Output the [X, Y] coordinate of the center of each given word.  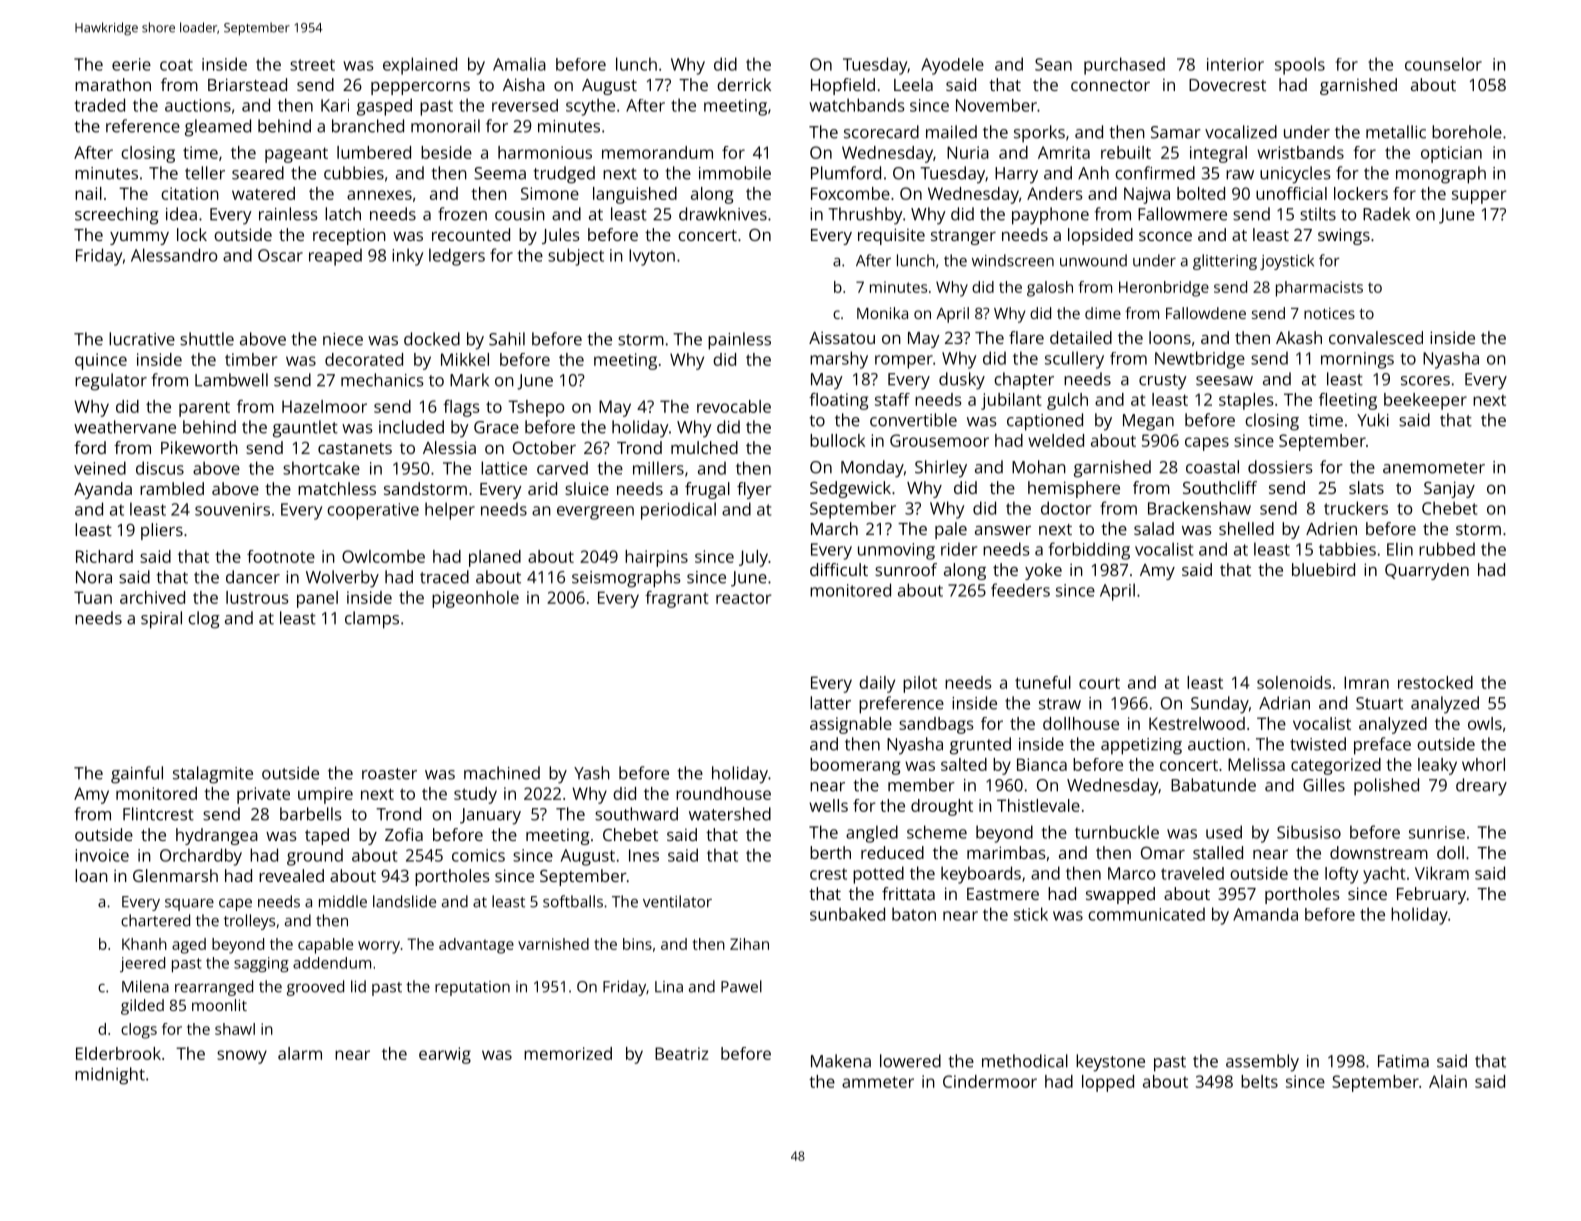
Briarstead [247, 84]
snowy [242, 1057]
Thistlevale [1038, 805]
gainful [137, 775]
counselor [1443, 64]
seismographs [626, 579]
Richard [104, 556]
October [544, 447]
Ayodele [952, 66]
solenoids [1294, 682]
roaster [389, 774]
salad [1154, 528]
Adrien [1331, 528]
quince [101, 361]
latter [830, 703]
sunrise [1437, 832]
